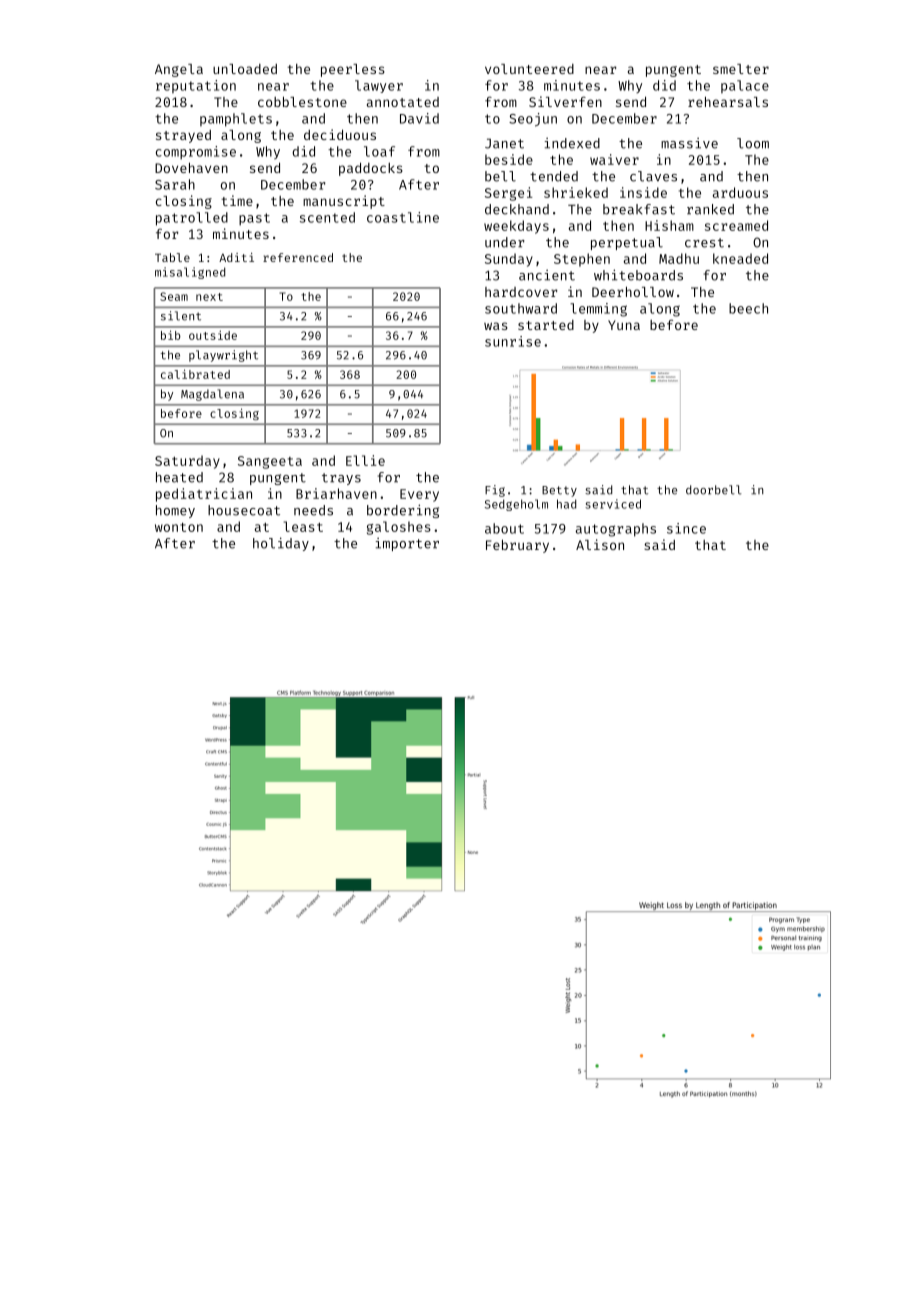  I want to click on inside, so click(643, 192).
